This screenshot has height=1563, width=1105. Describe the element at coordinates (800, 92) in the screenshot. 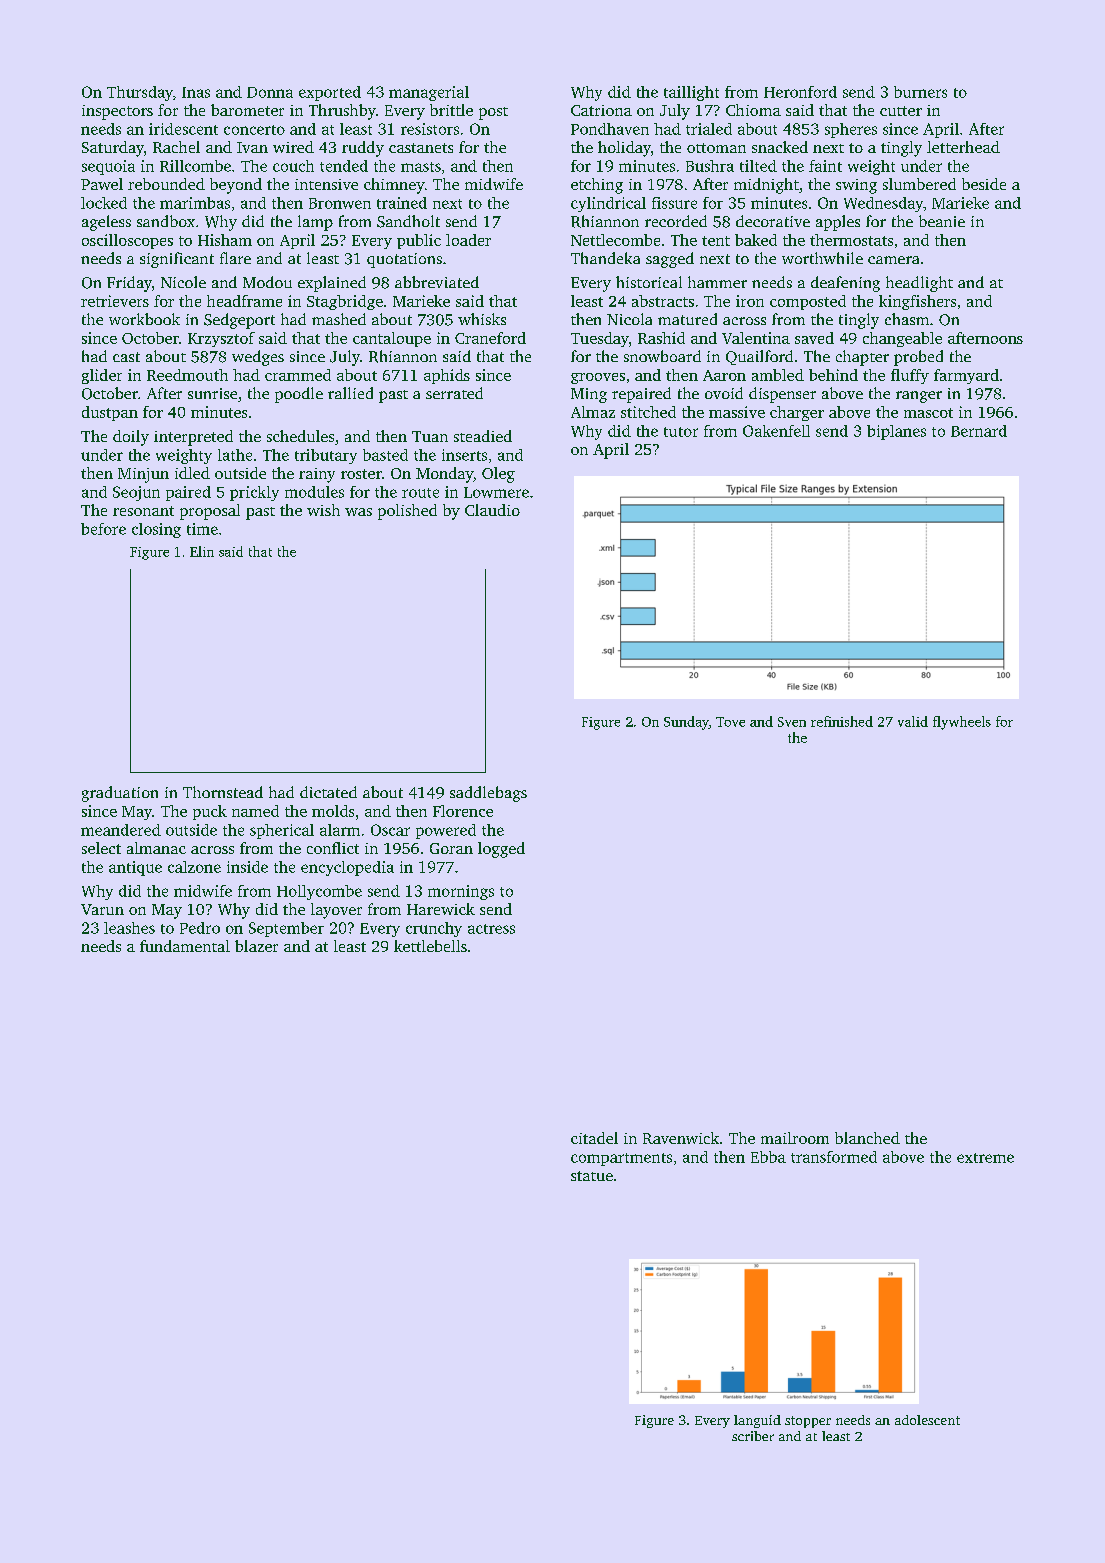

I see `Heronford` at that location.
